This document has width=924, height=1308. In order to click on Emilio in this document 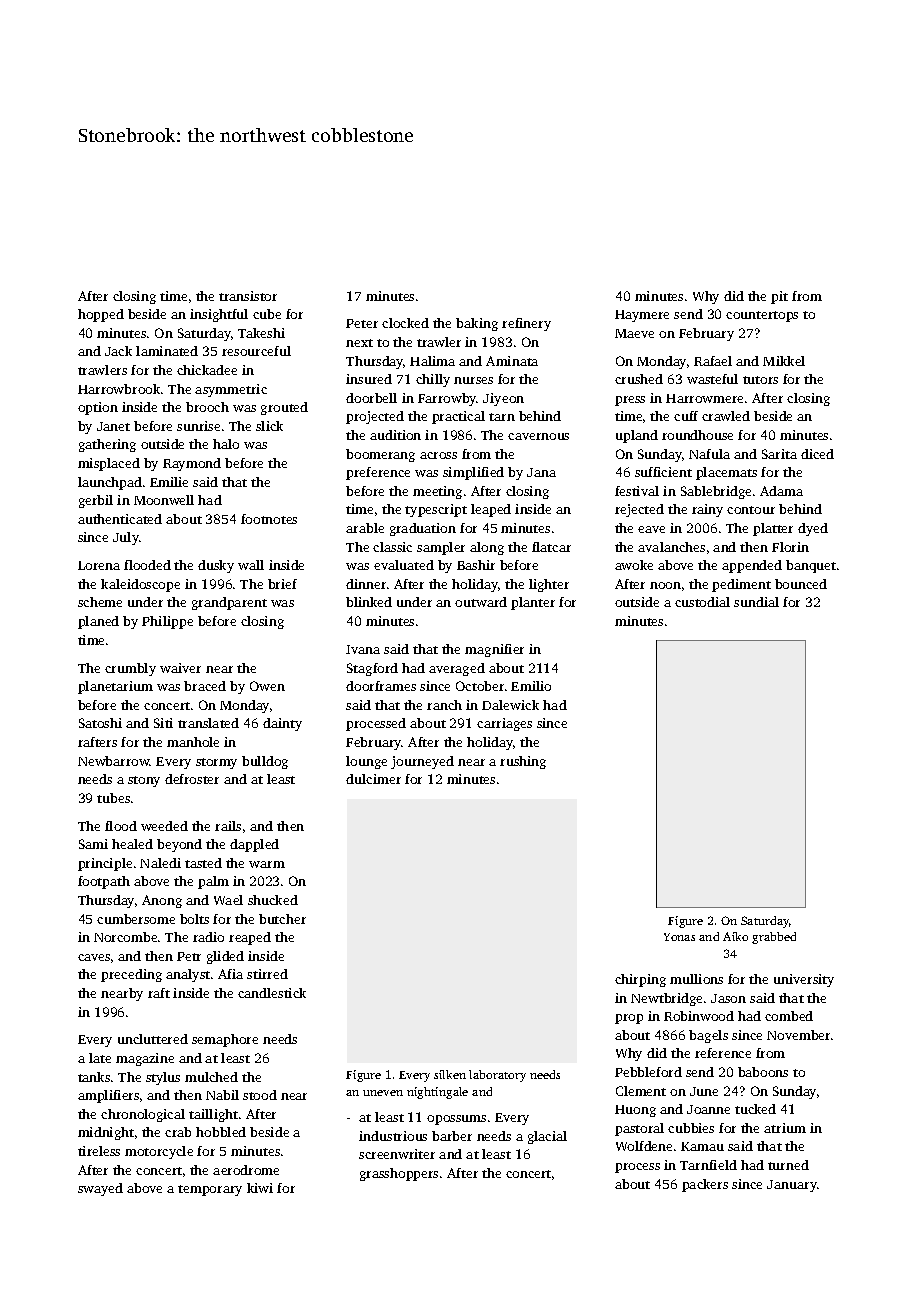, I will do `click(531, 686)`.
